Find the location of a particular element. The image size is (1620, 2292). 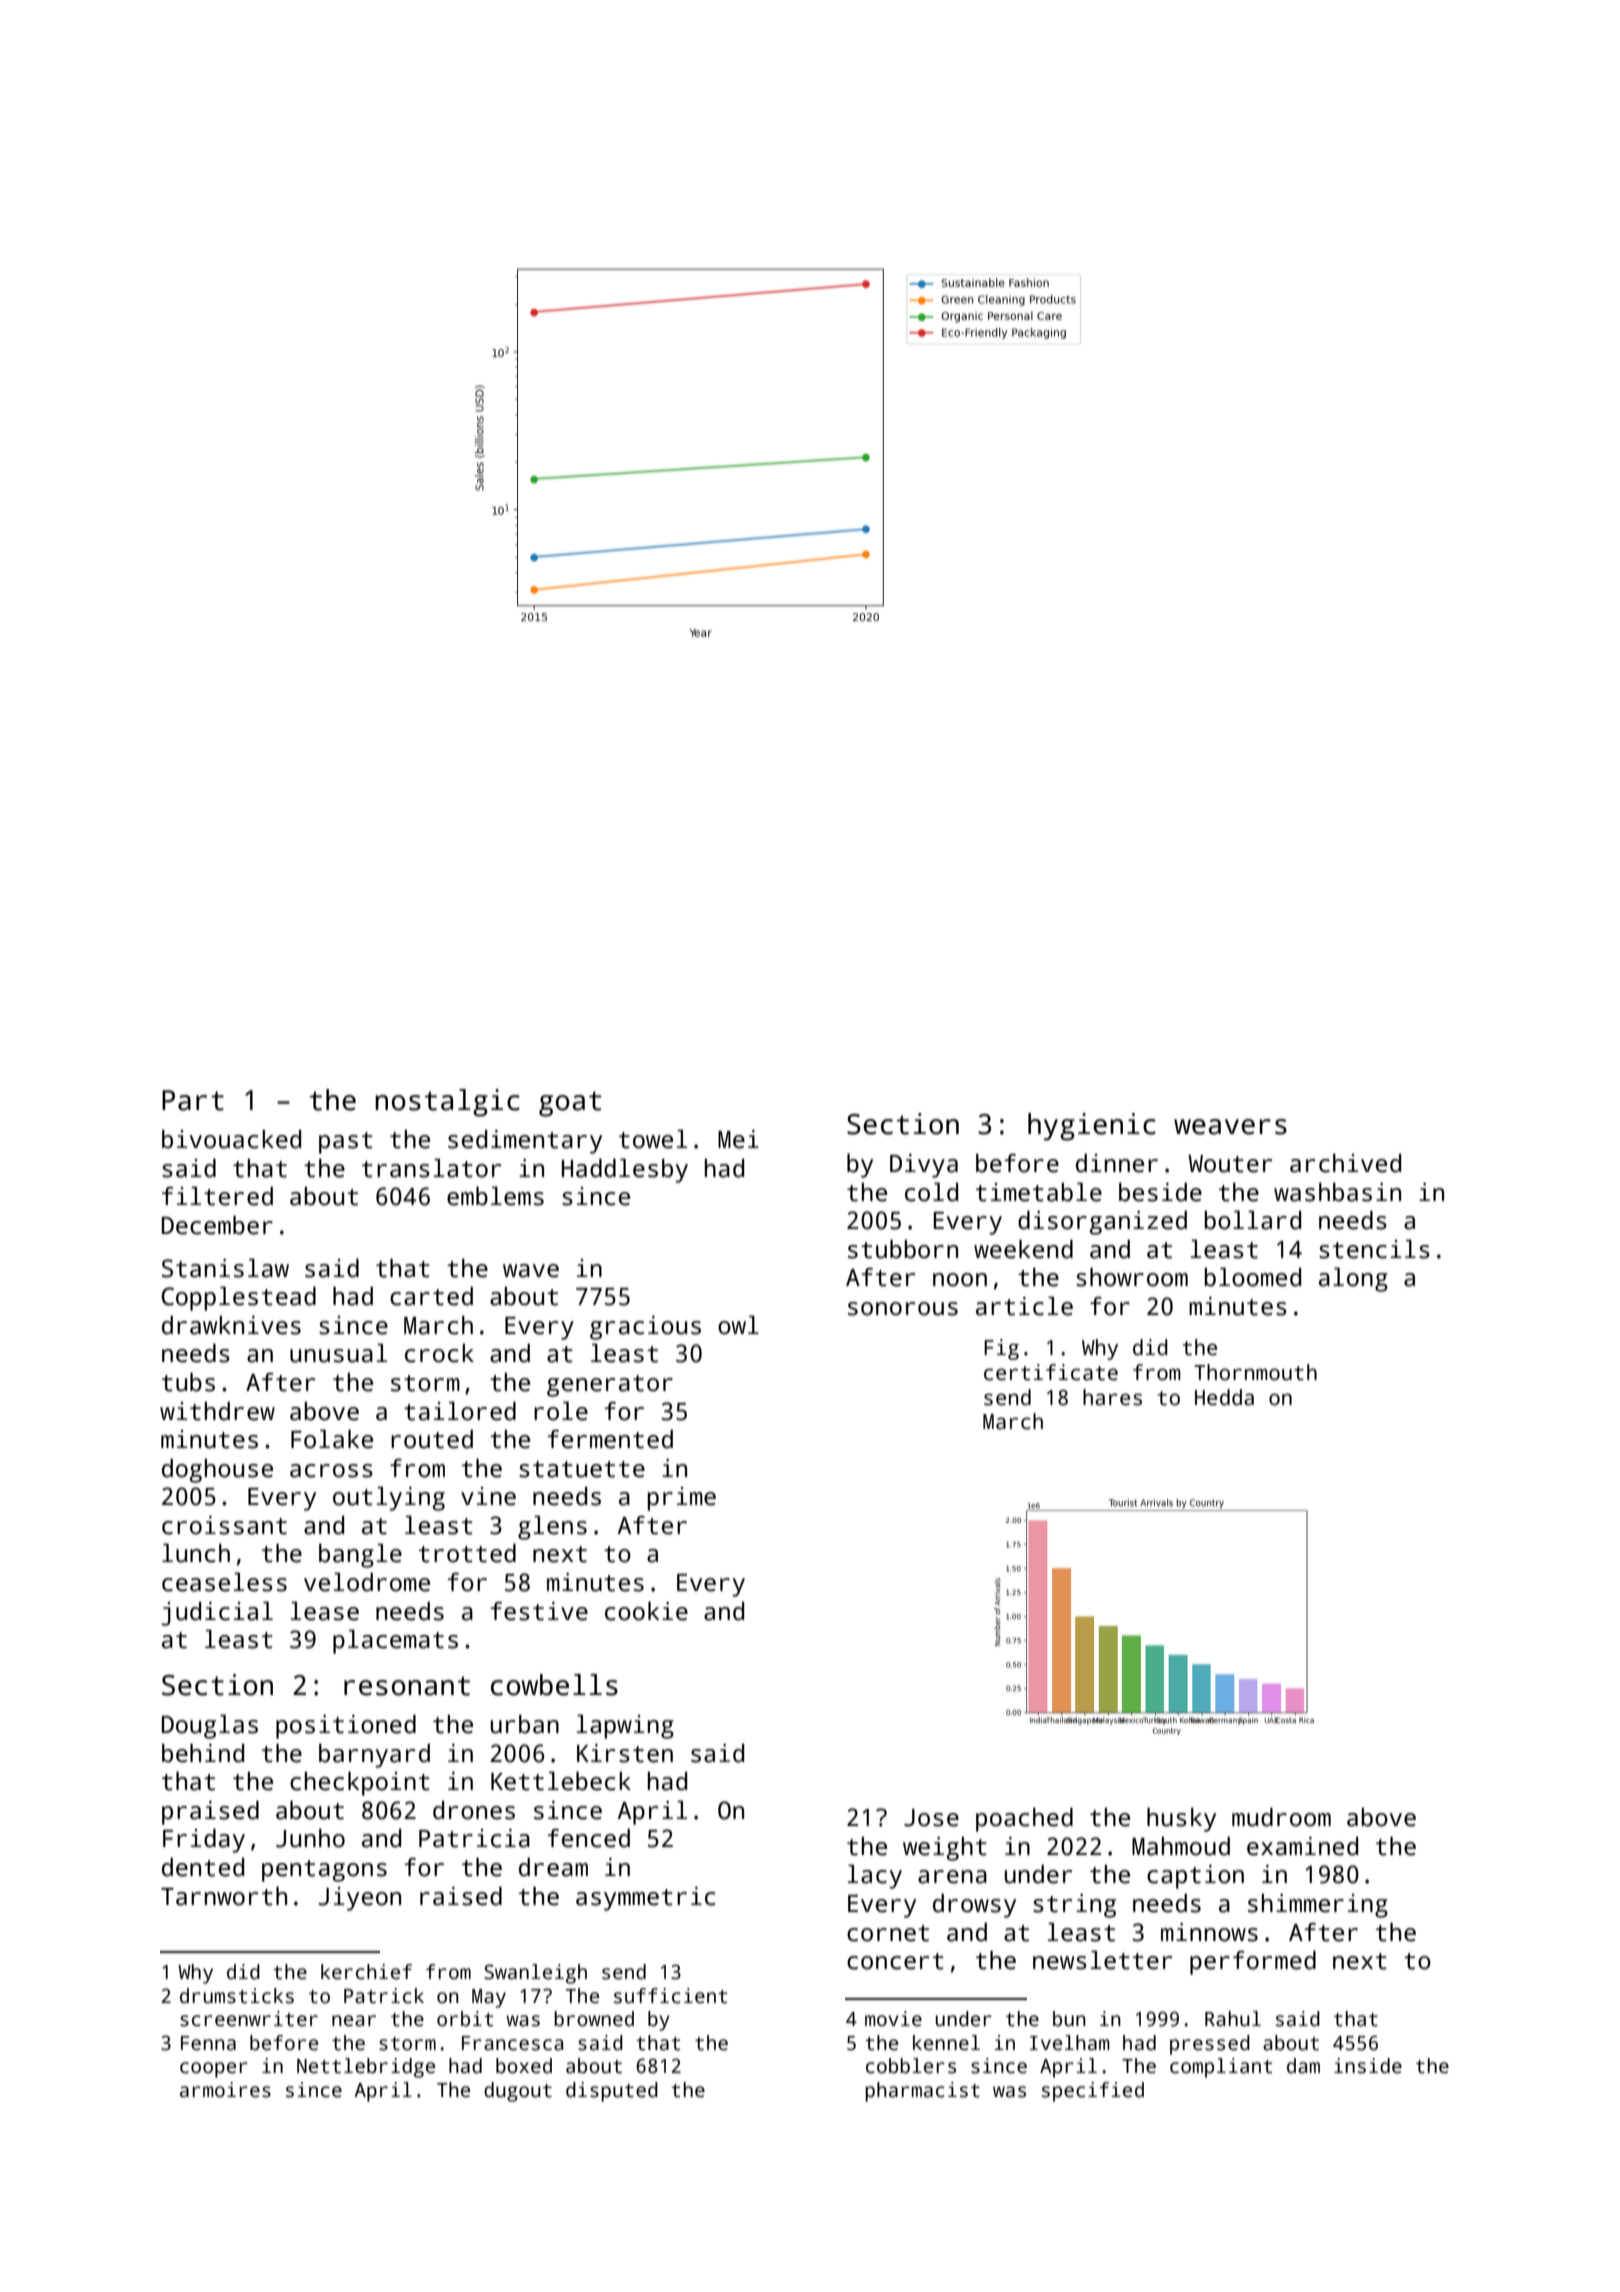

inside is located at coordinates (1368, 2066).
